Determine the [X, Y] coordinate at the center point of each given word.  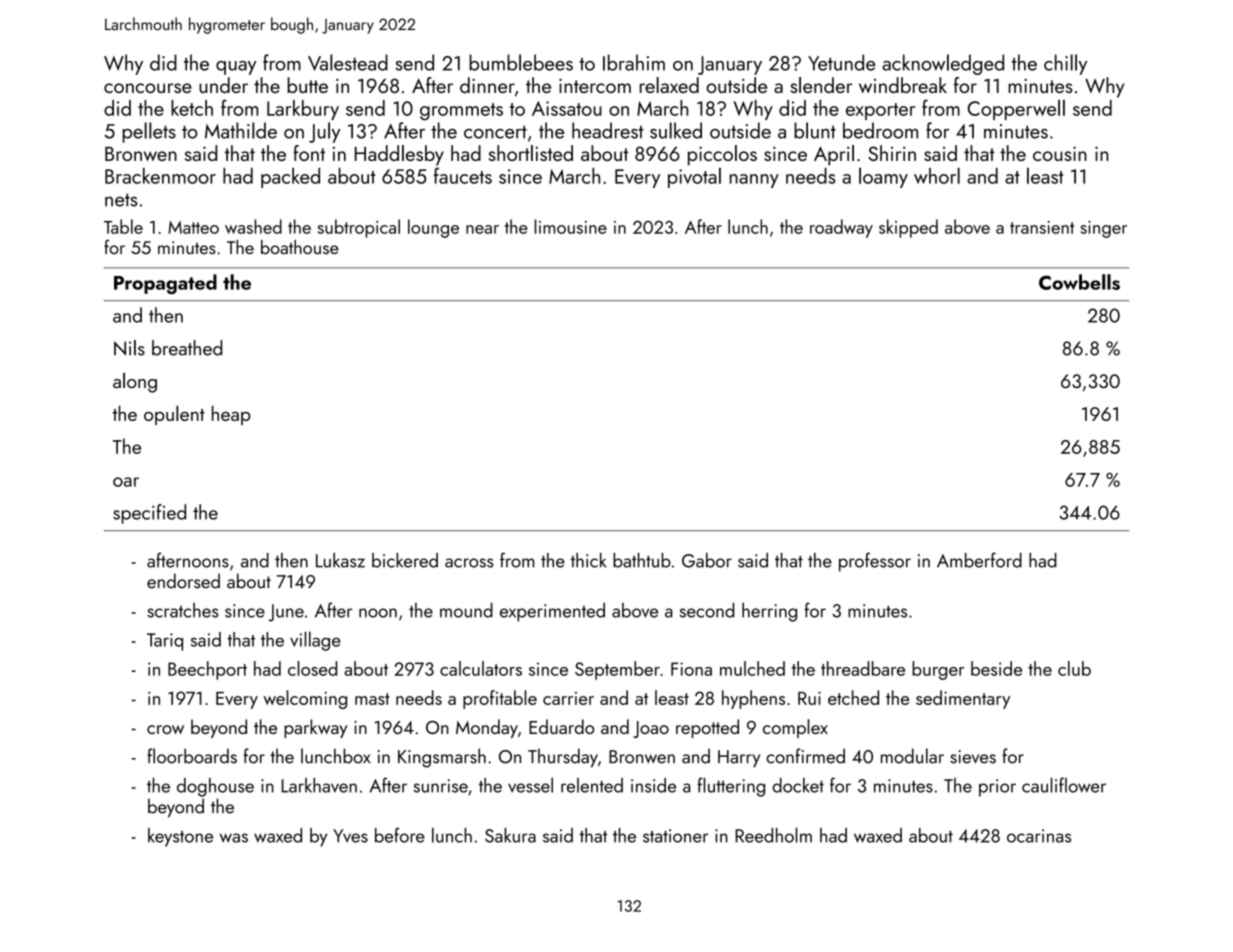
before [400, 835]
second [707, 610]
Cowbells [1079, 282]
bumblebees [521, 62]
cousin [1060, 153]
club [1074, 668]
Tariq [165, 642]
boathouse [300, 247]
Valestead [348, 62]
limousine [570, 226]
